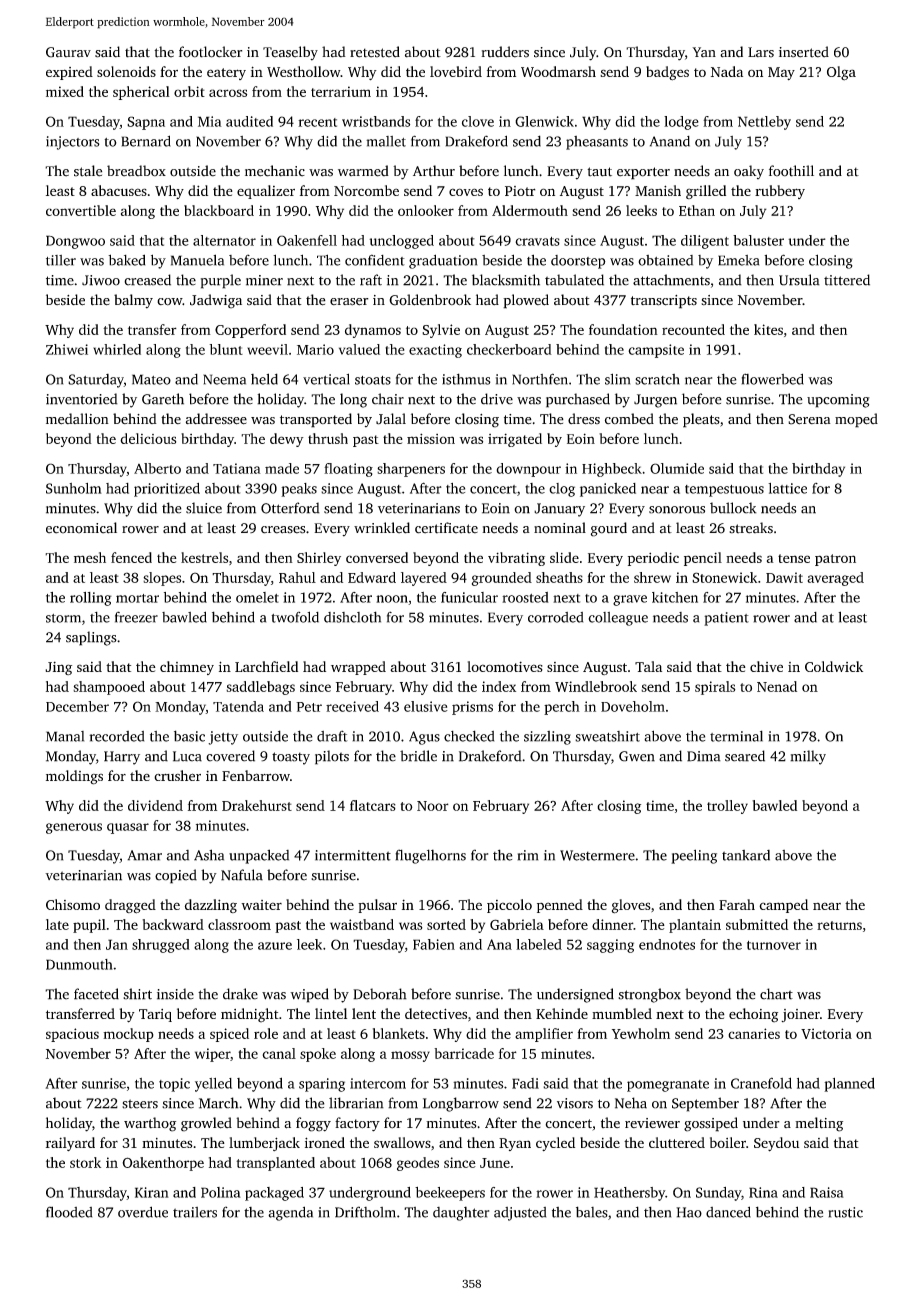 This page has width=924, height=1308. What do you see at coordinates (847, 280) in the page?
I see `tittered` at bounding box center [847, 280].
